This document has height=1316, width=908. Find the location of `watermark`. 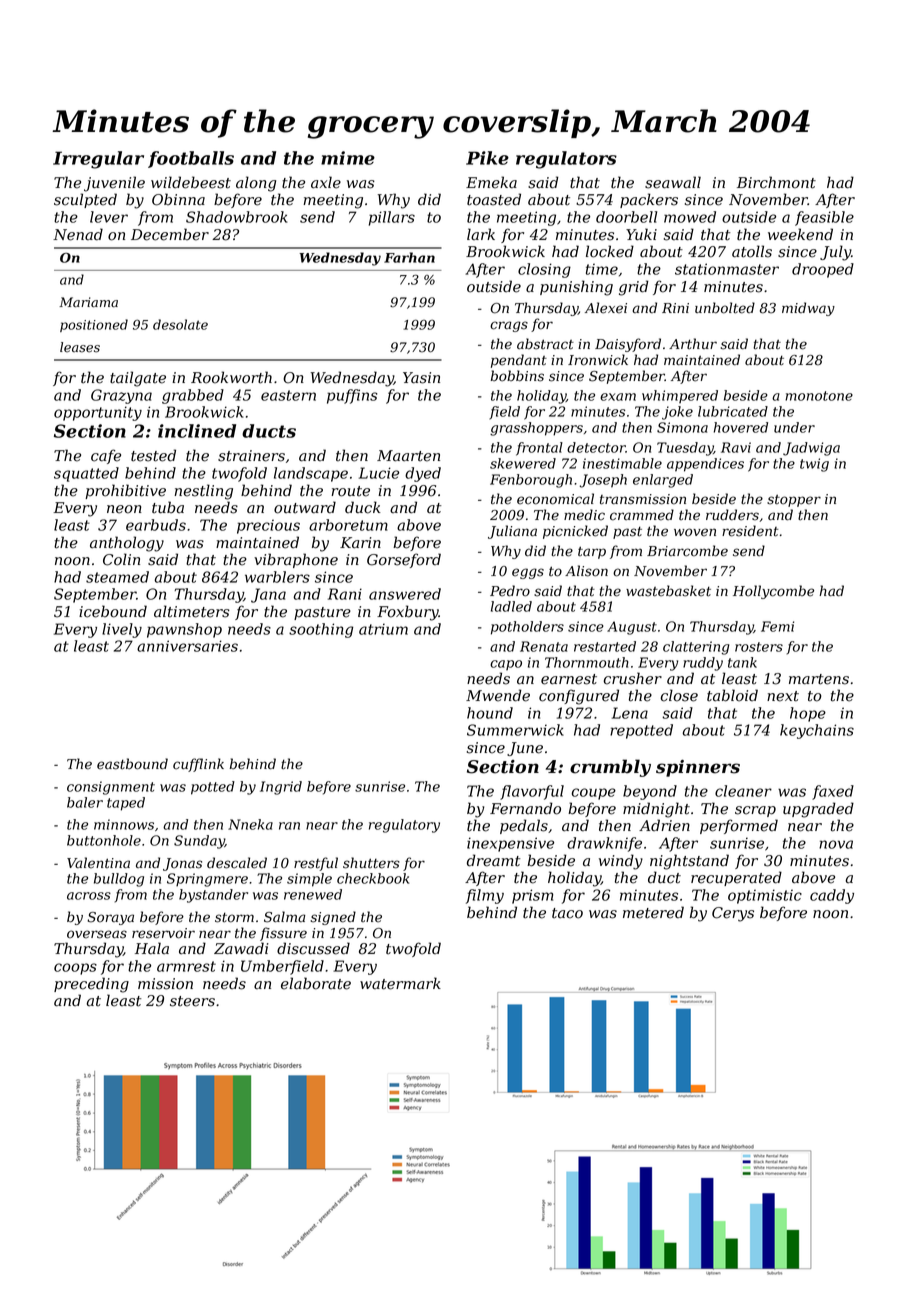

watermark is located at coordinates (400, 983).
